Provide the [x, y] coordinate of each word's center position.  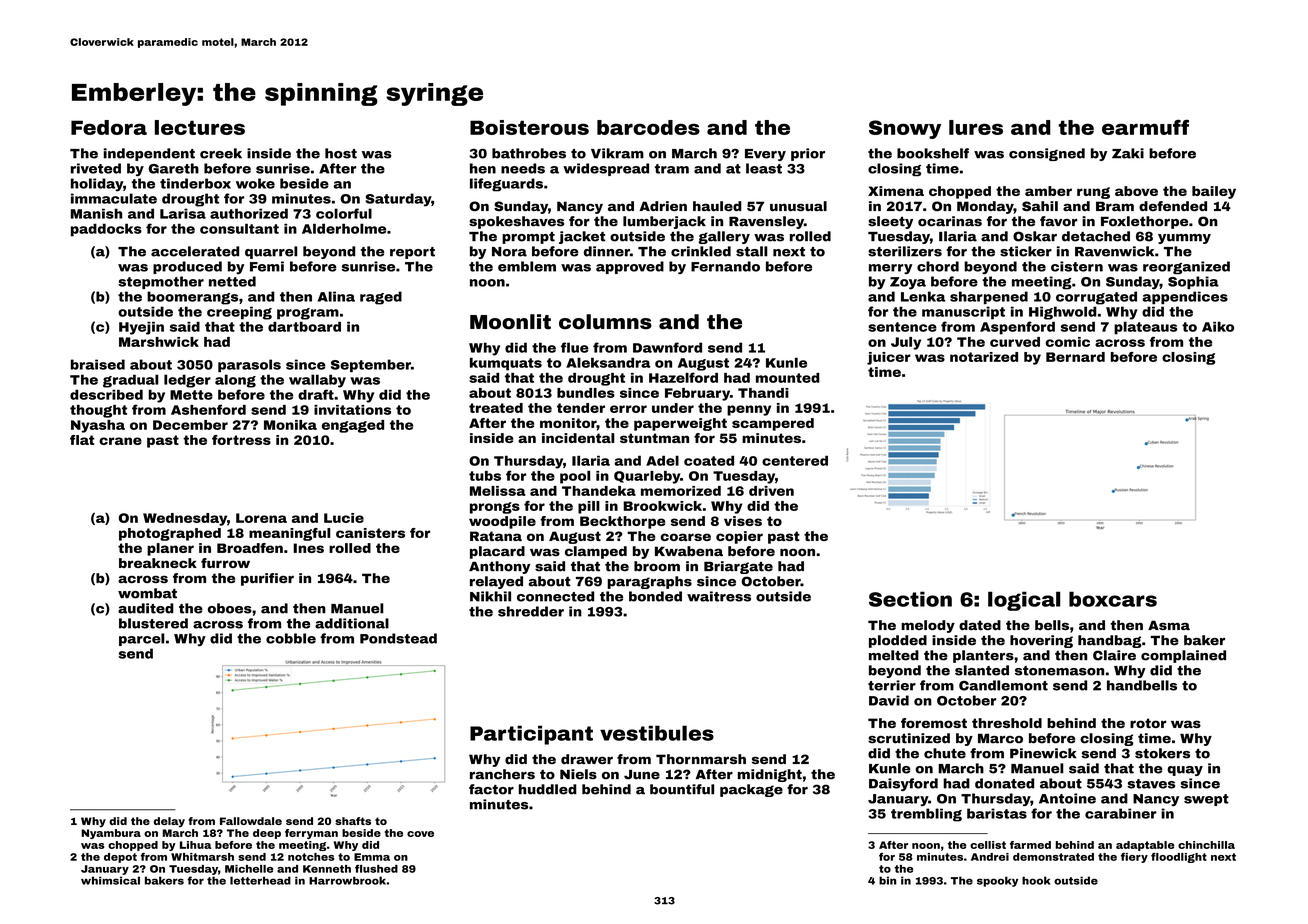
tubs [485, 476]
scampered [773, 424]
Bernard [1075, 357]
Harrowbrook [347, 880]
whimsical [110, 880]
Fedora [109, 127]
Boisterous [529, 127]
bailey [1214, 192]
